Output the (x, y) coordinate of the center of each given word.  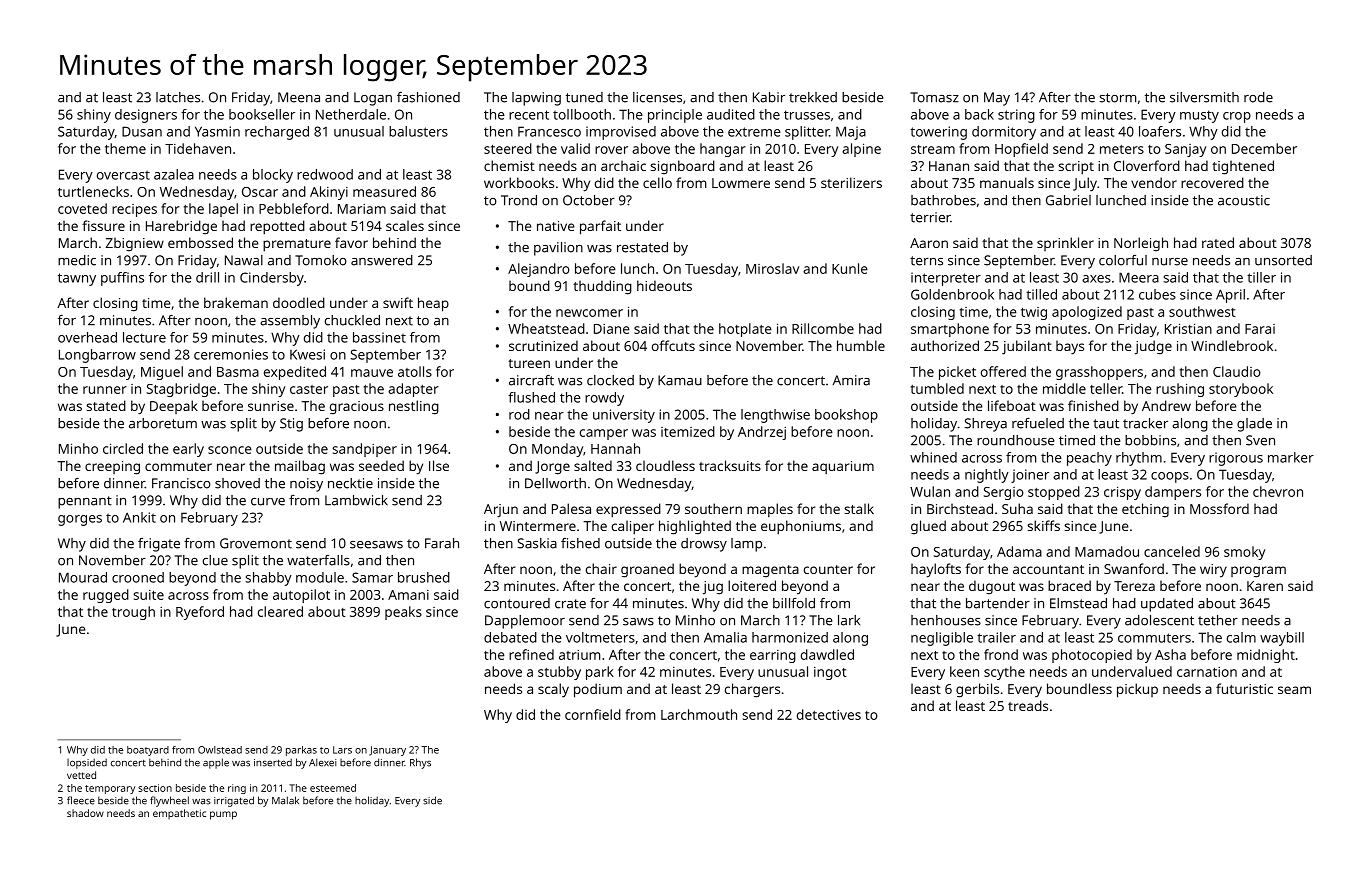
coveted (82, 208)
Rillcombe (823, 328)
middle (1064, 388)
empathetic (179, 814)
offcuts (673, 345)
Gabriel (1068, 200)
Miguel (162, 373)
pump (223, 815)
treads (1028, 705)
